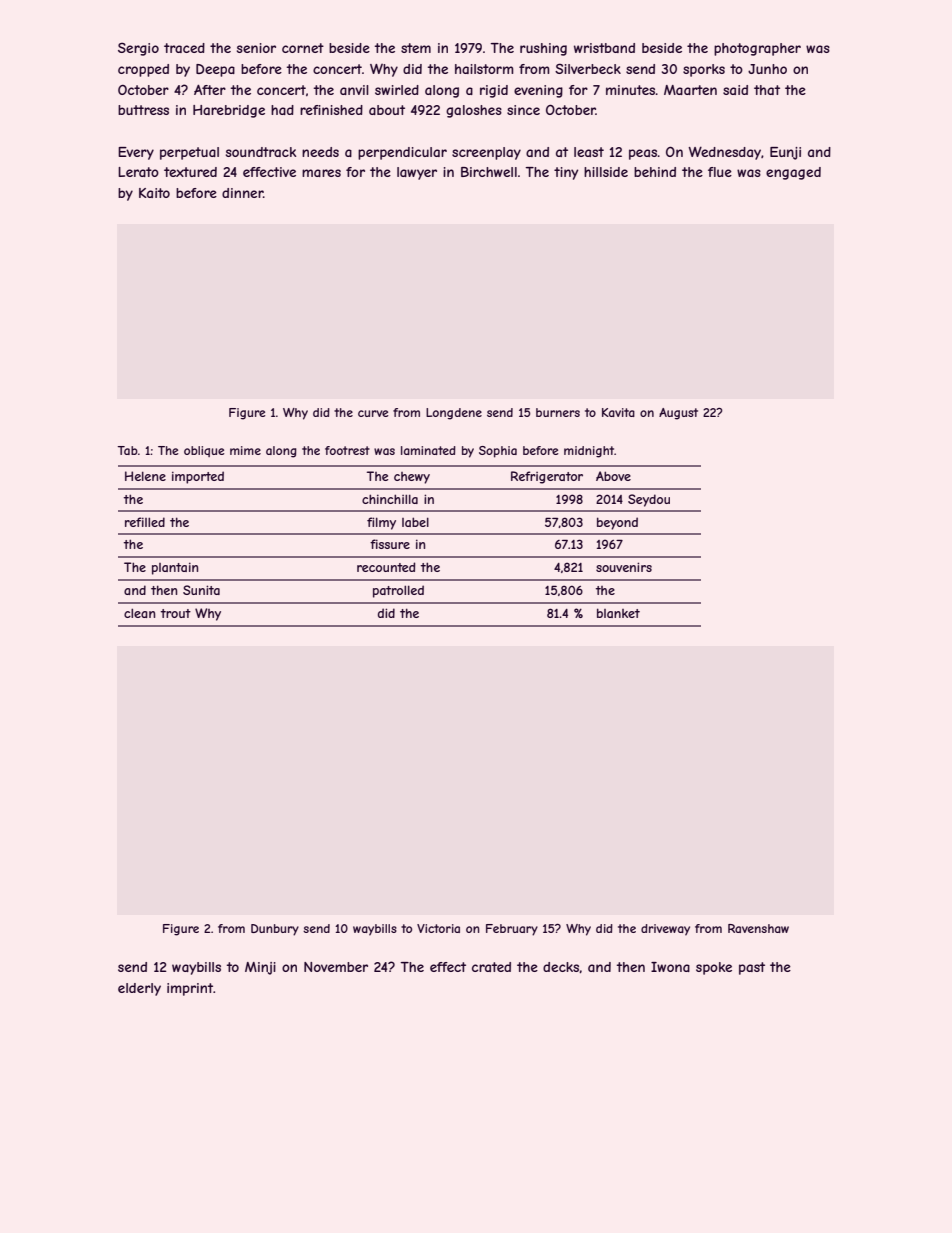 This screenshot has height=1233, width=952. Describe the element at coordinates (604, 48) in the screenshot. I see `wristband` at that location.
